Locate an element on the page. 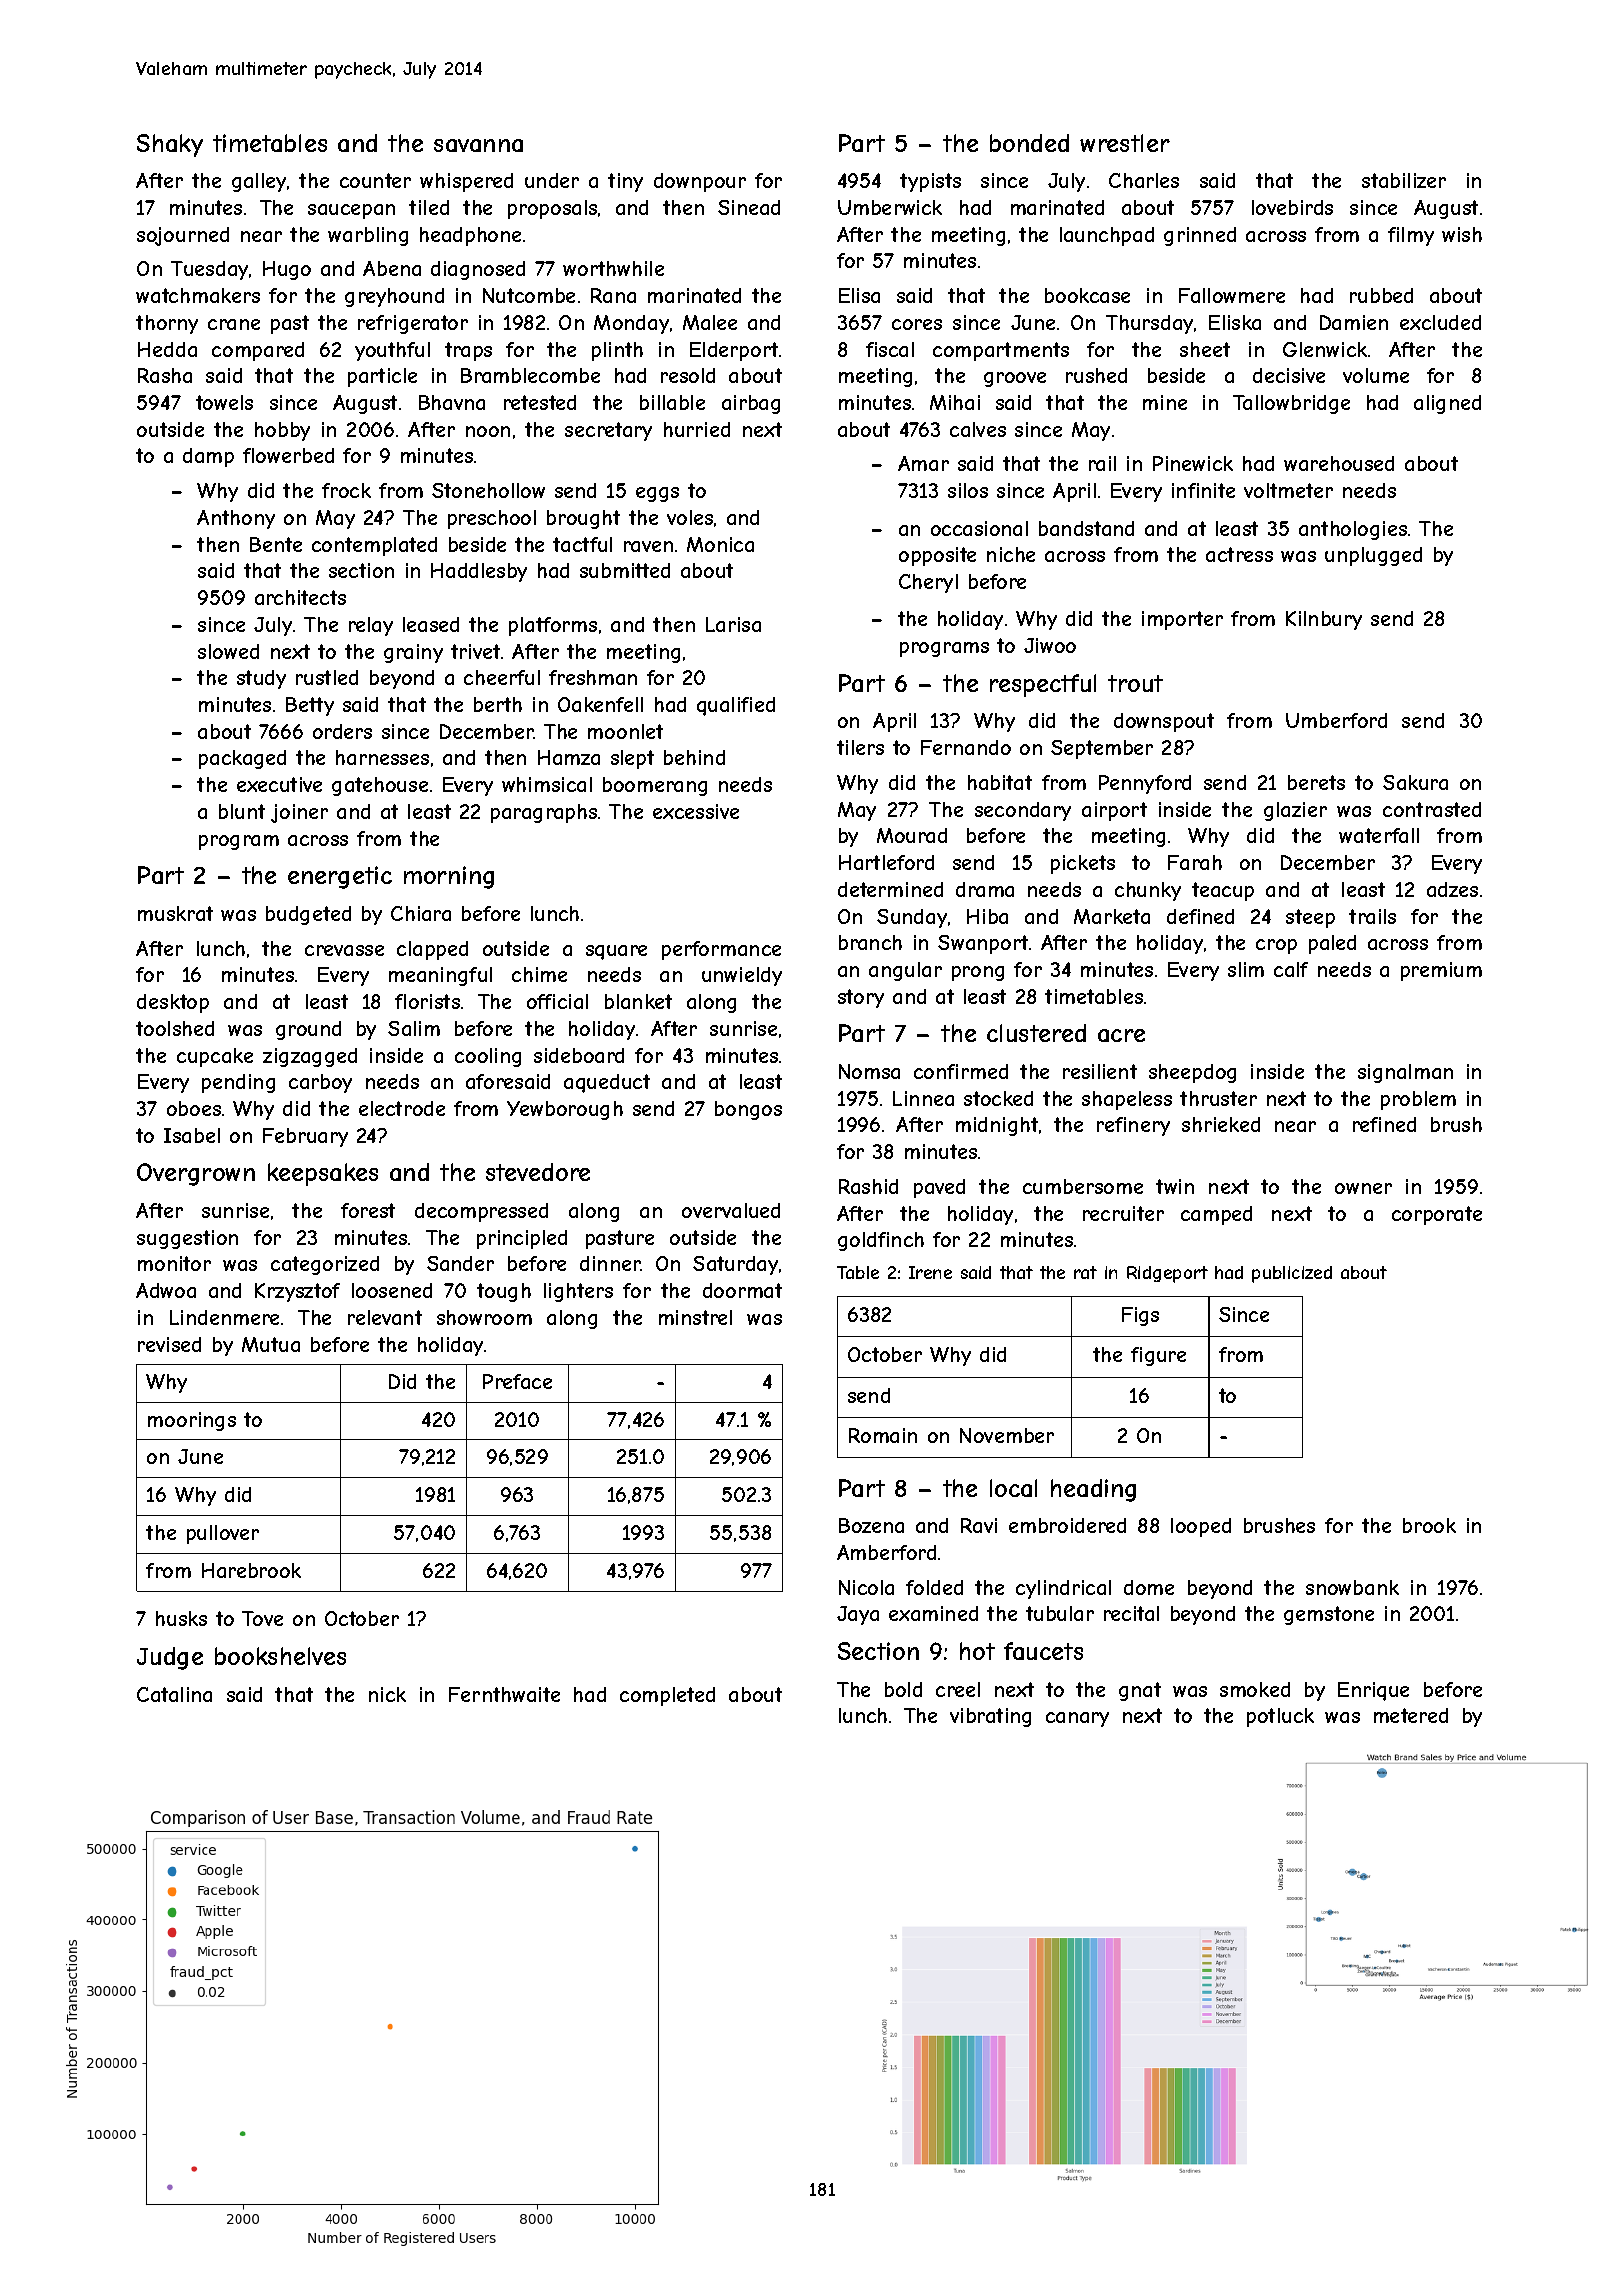  publicized is located at coordinates (1292, 1274).
